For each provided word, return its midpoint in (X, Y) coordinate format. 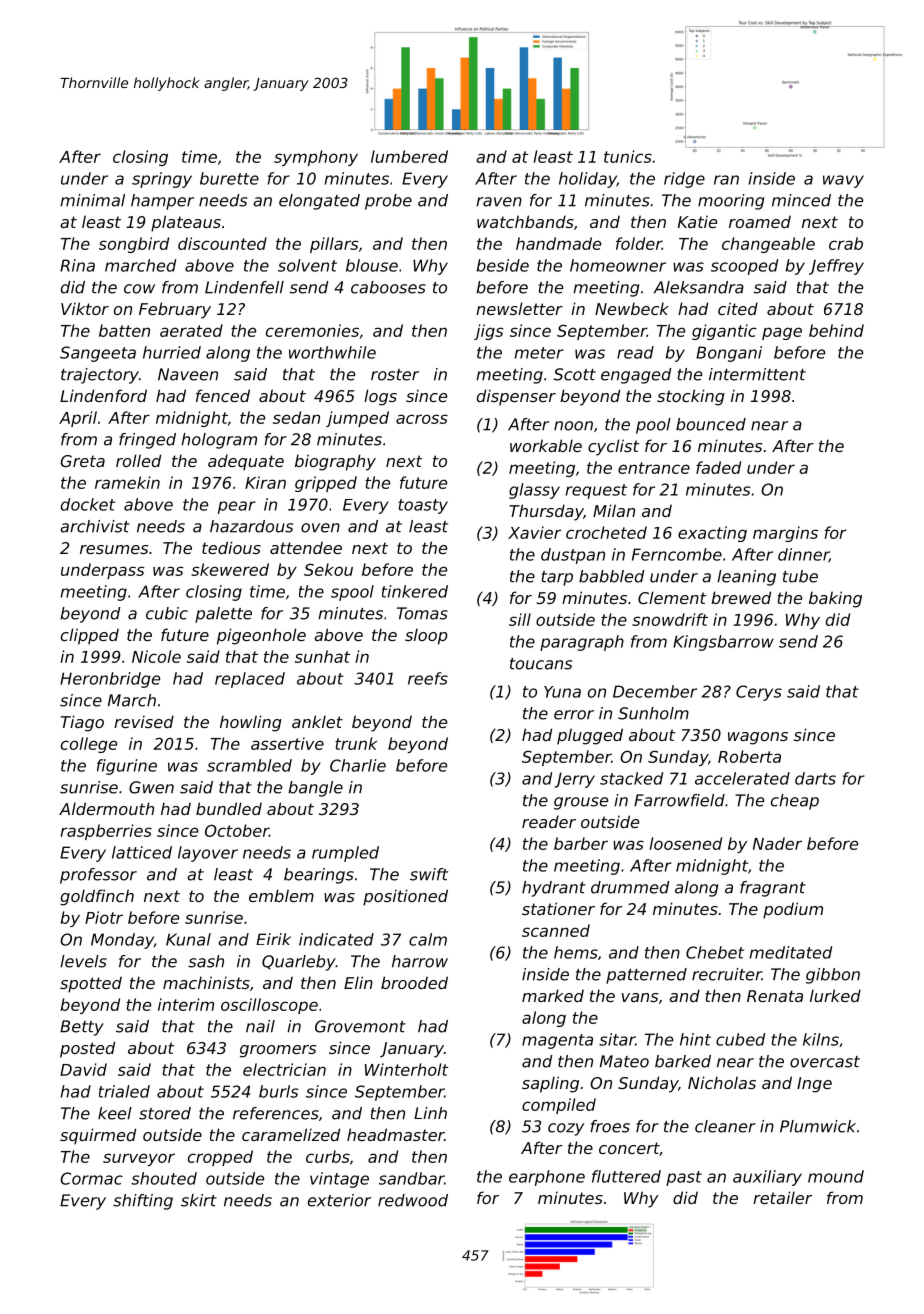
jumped (357, 419)
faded (718, 467)
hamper (162, 202)
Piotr (104, 917)
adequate (246, 462)
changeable (768, 245)
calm (428, 939)
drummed (630, 887)
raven (499, 202)
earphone (547, 1178)
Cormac (91, 1178)
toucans (541, 664)
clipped (90, 636)
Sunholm (653, 713)
